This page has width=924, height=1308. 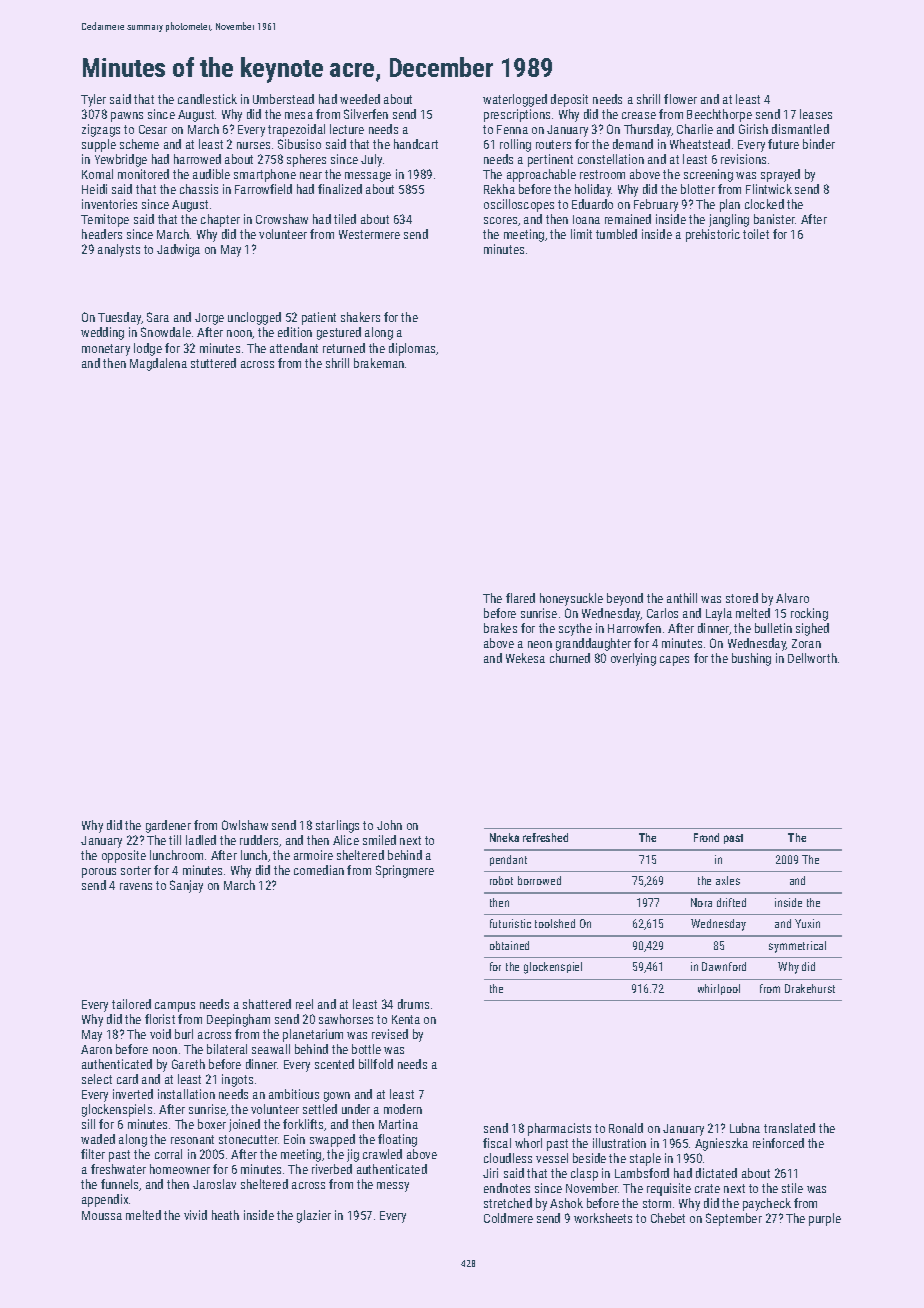 I want to click on prehistoric, so click(x=713, y=235).
